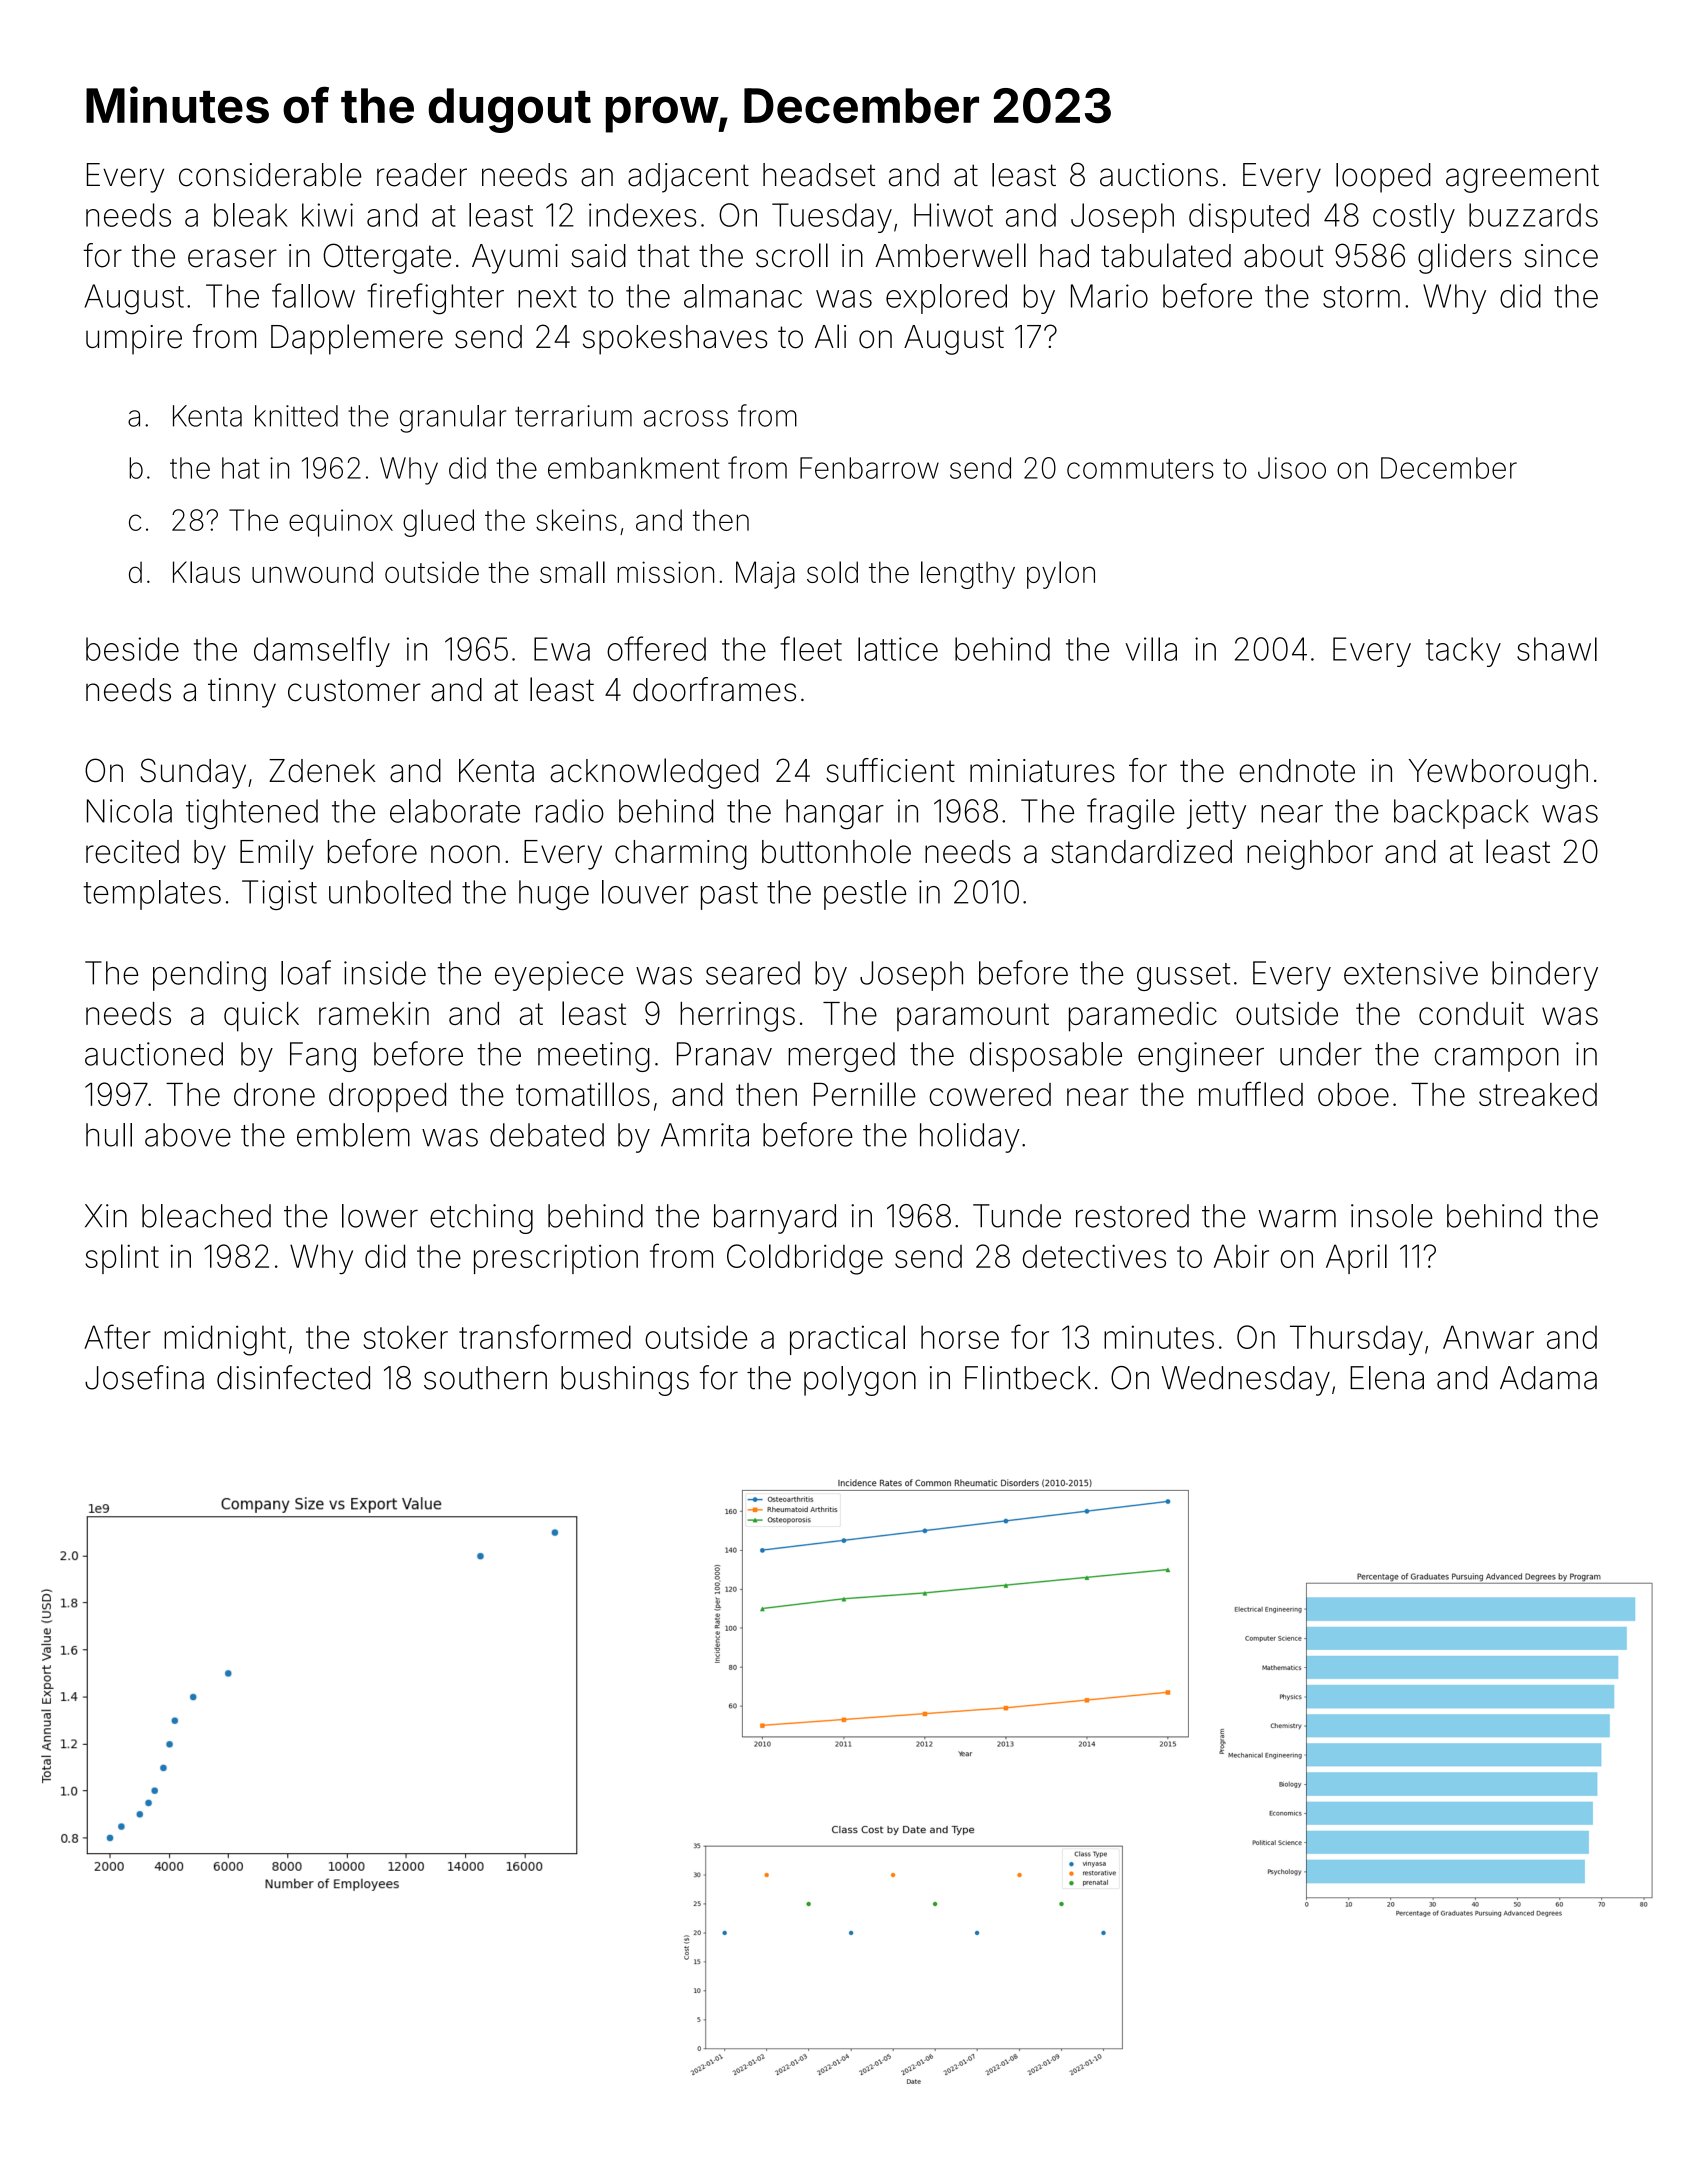 The image size is (1683, 2178). What do you see at coordinates (1557, 649) in the page?
I see `shawl` at bounding box center [1557, 649].
